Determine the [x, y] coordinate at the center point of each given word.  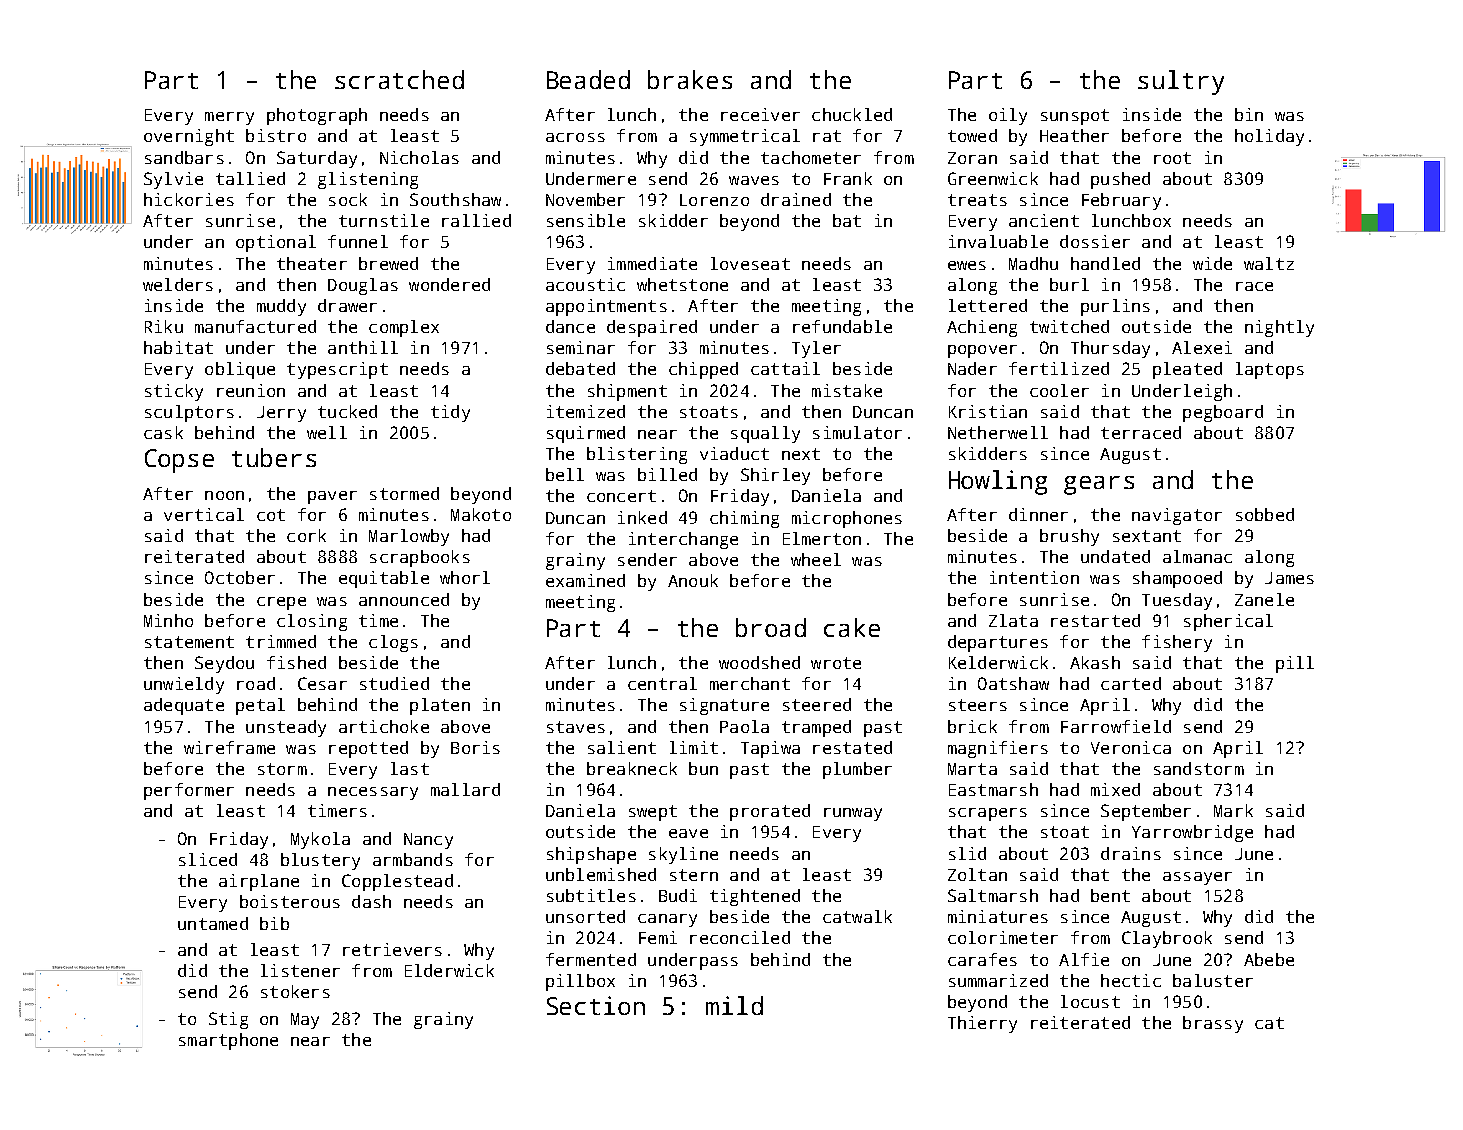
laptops [1270, 370]
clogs [393, 643]
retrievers [392, 949]
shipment [627, 392]
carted [1131, 683]
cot [271, 515]
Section [596, 1005]
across [575, 137]
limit [694, 747]
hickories [189, 199]
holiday [1269, 137]
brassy [1213, 1024]
